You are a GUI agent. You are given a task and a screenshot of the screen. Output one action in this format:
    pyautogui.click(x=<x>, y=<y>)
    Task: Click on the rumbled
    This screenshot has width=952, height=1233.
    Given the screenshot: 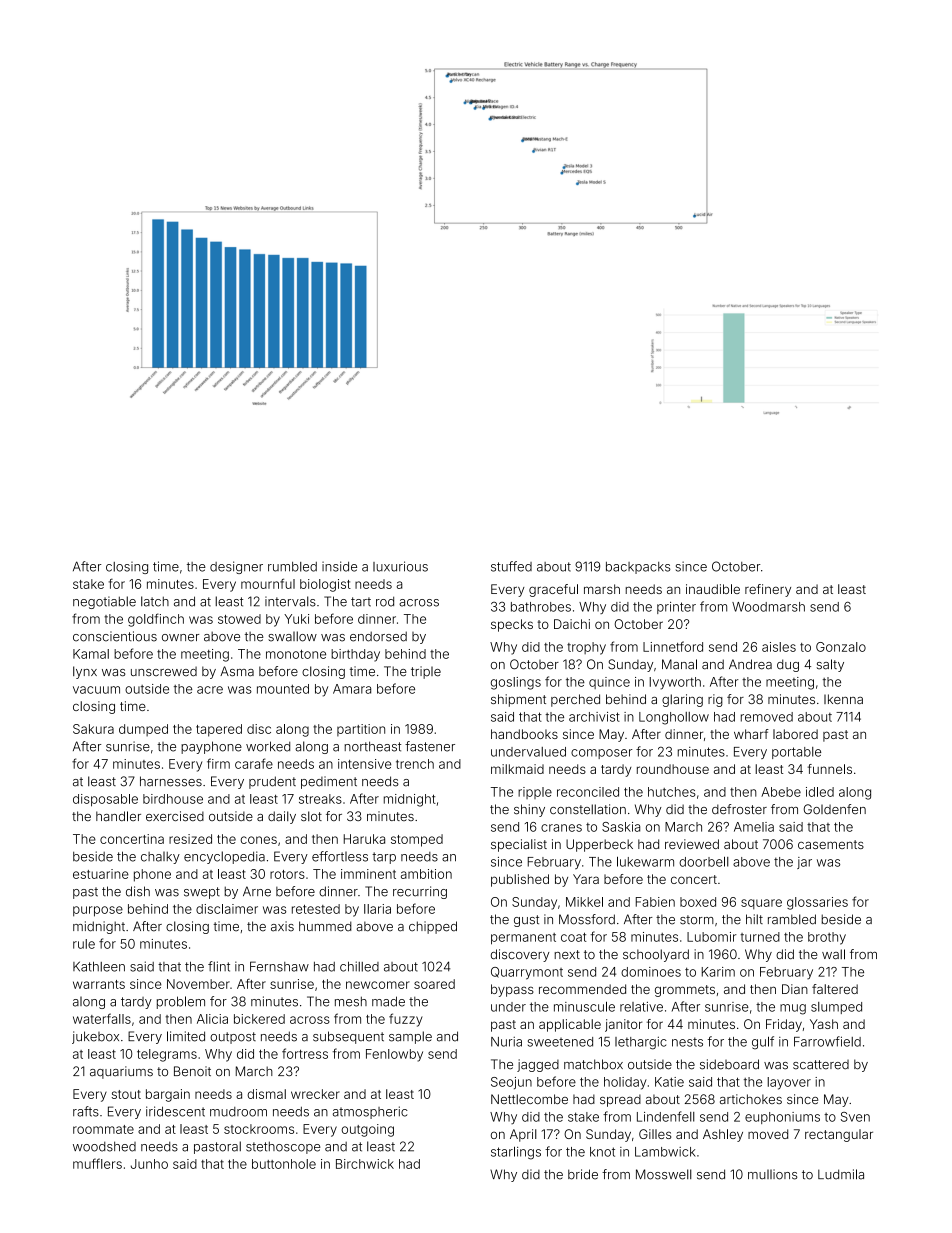 What is the action you would take?
    pyautogui.click(x=292, y=567)
